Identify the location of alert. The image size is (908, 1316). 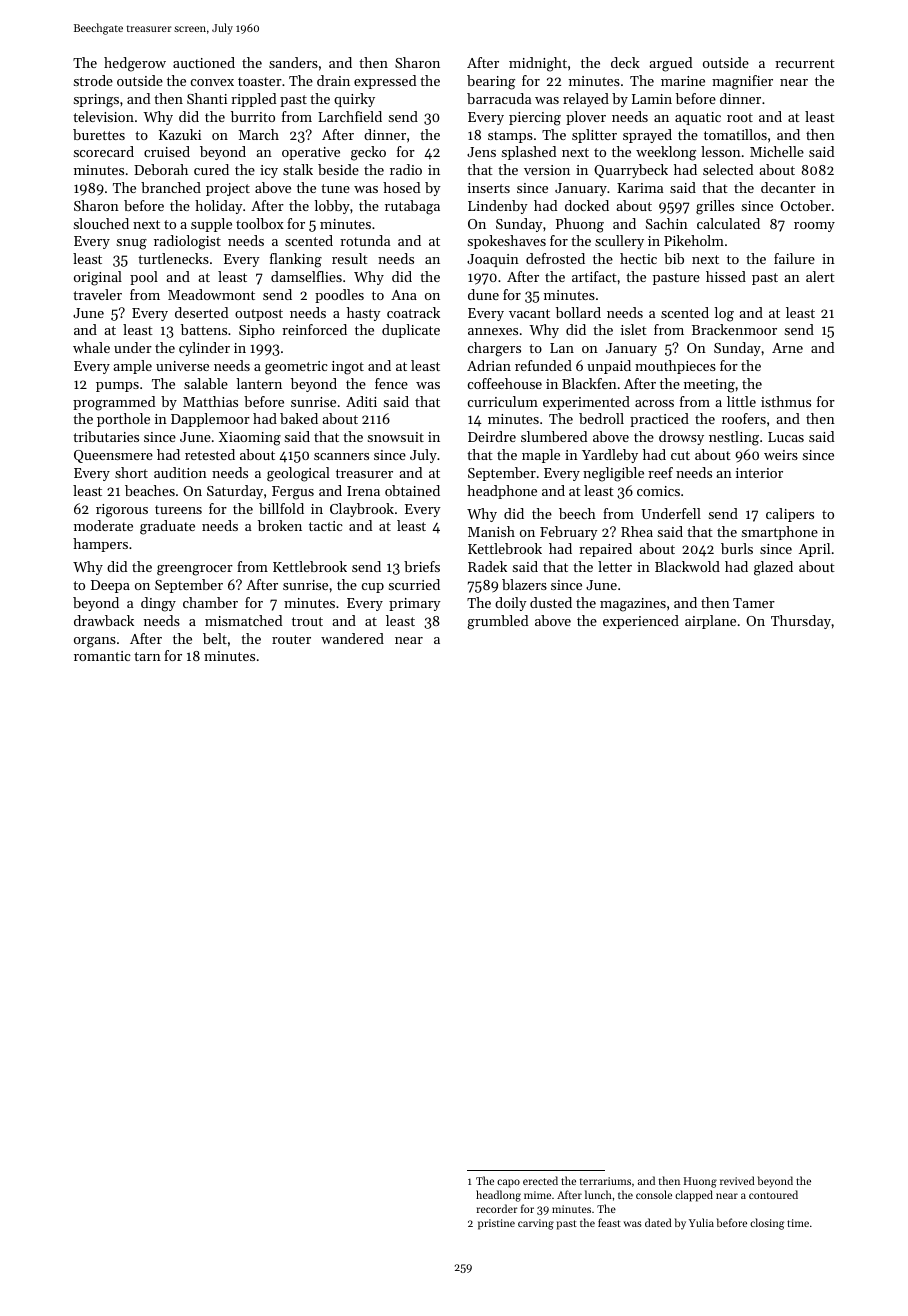
(820, 276).
